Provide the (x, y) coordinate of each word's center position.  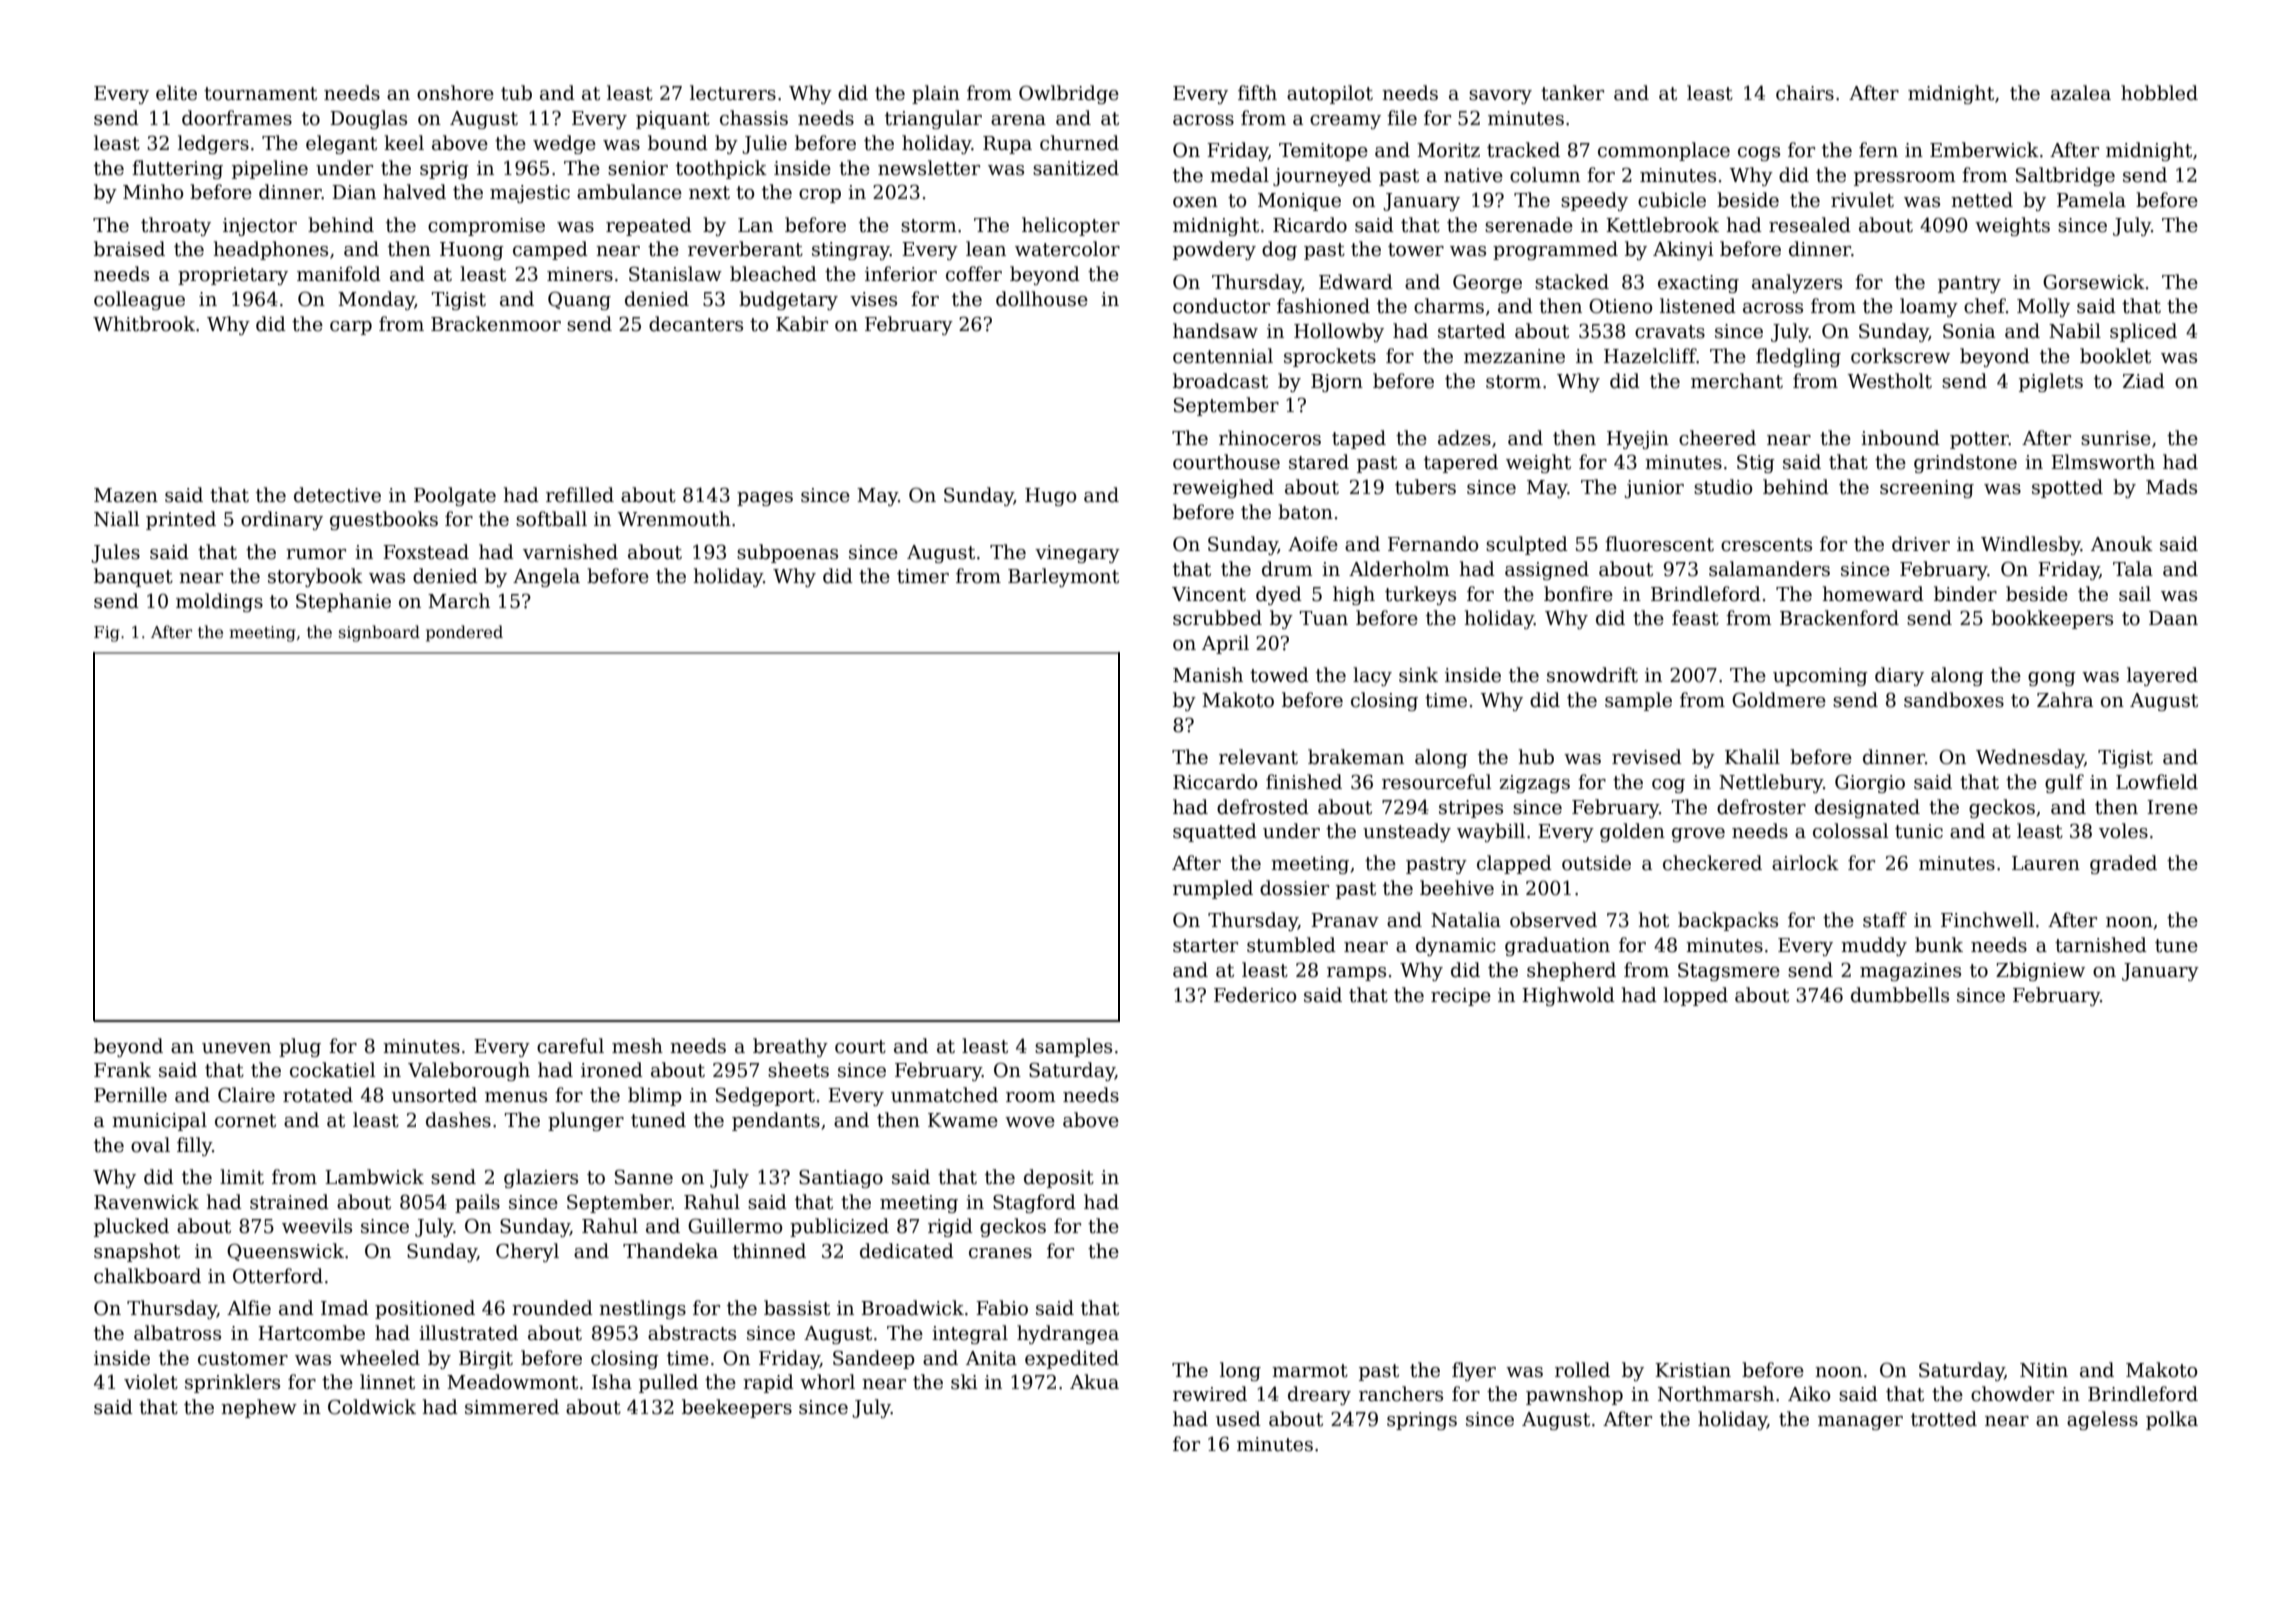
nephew (259, 1408)
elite (176, 93)
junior (1654, 489)
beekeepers (737, 1408)
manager (1860, 1423)
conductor (1221, 306)
